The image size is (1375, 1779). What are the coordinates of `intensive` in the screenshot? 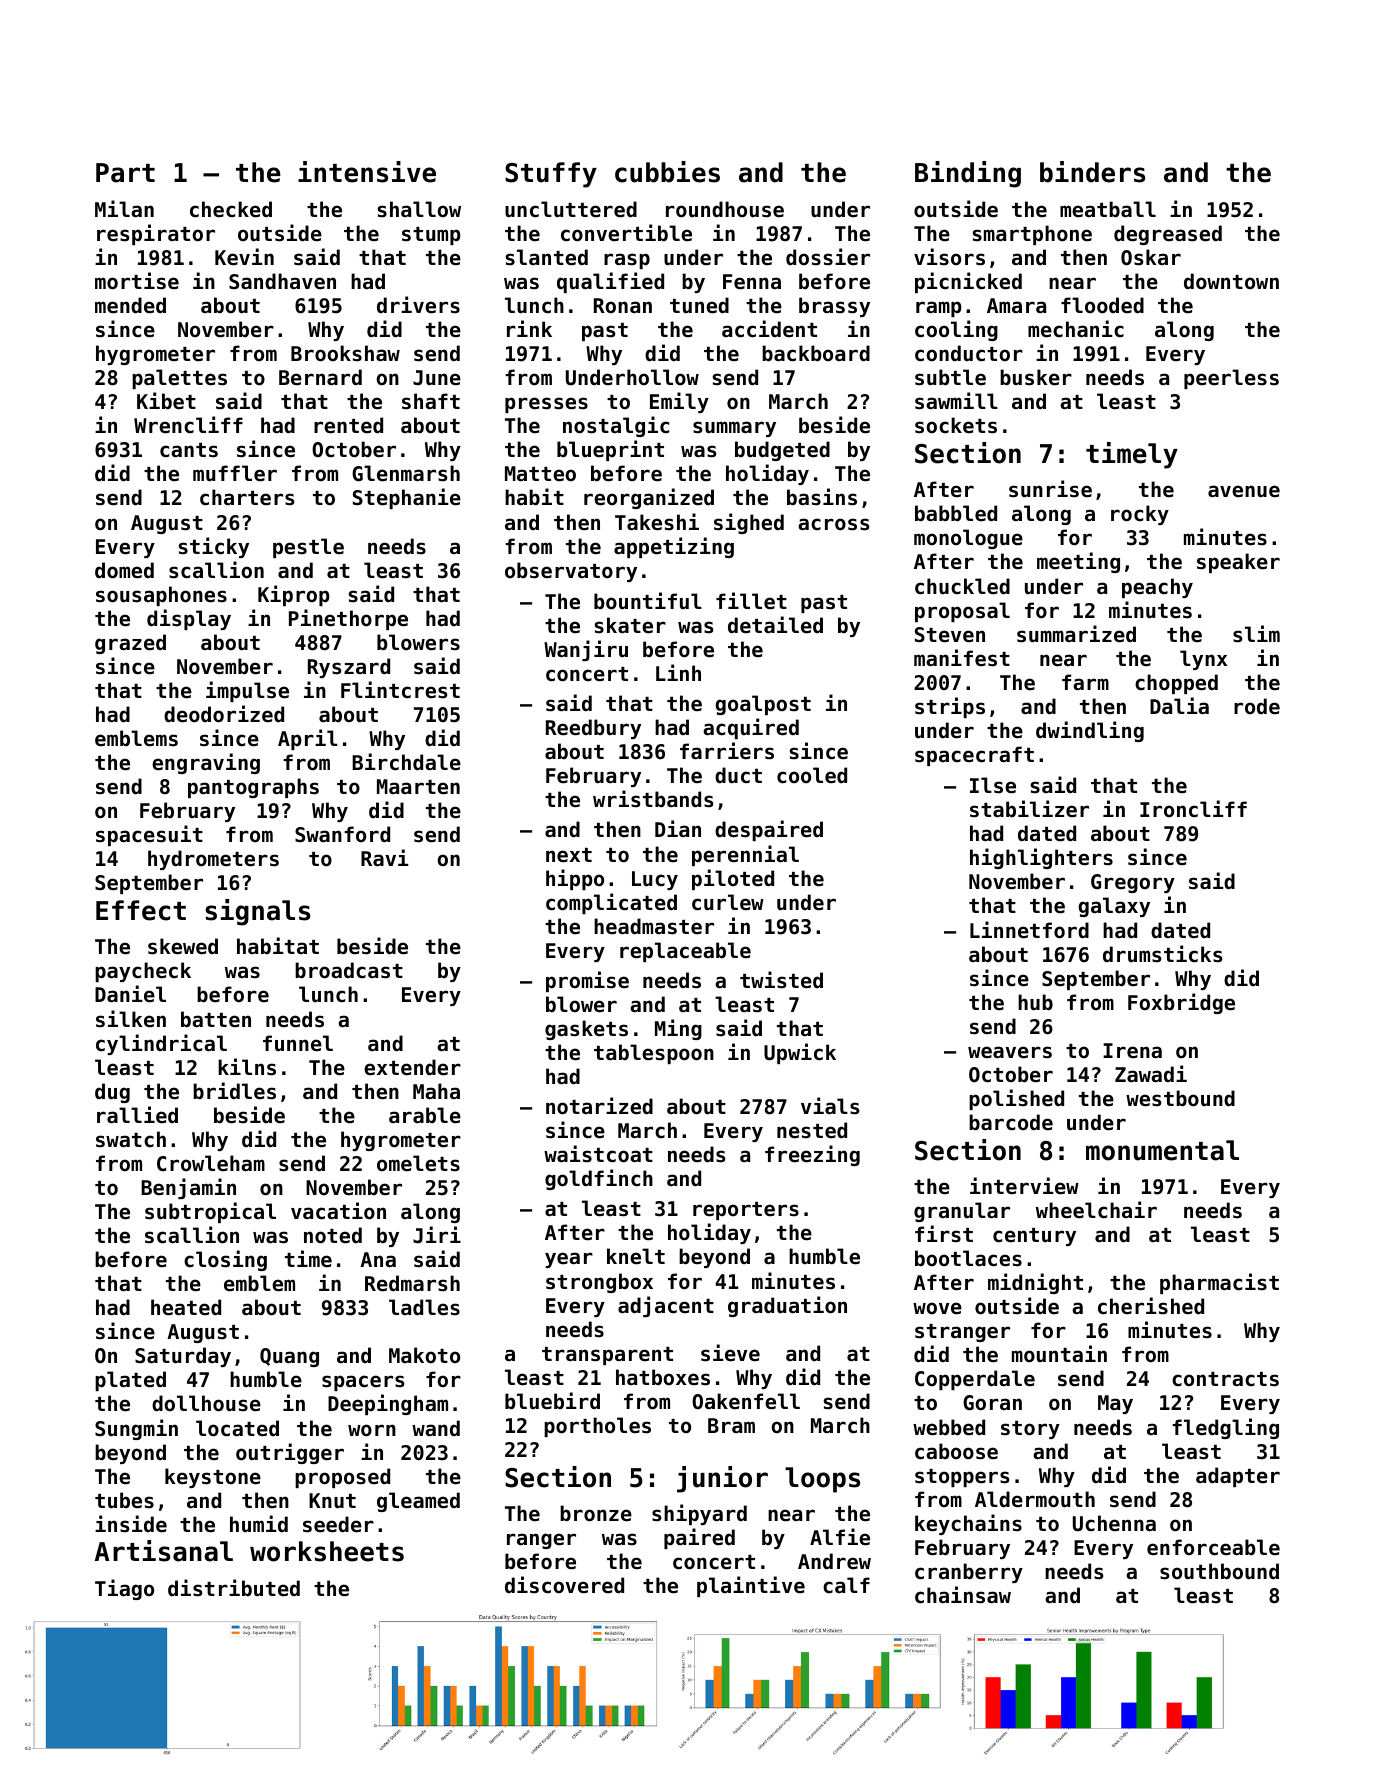 It's located at (367, 172).
